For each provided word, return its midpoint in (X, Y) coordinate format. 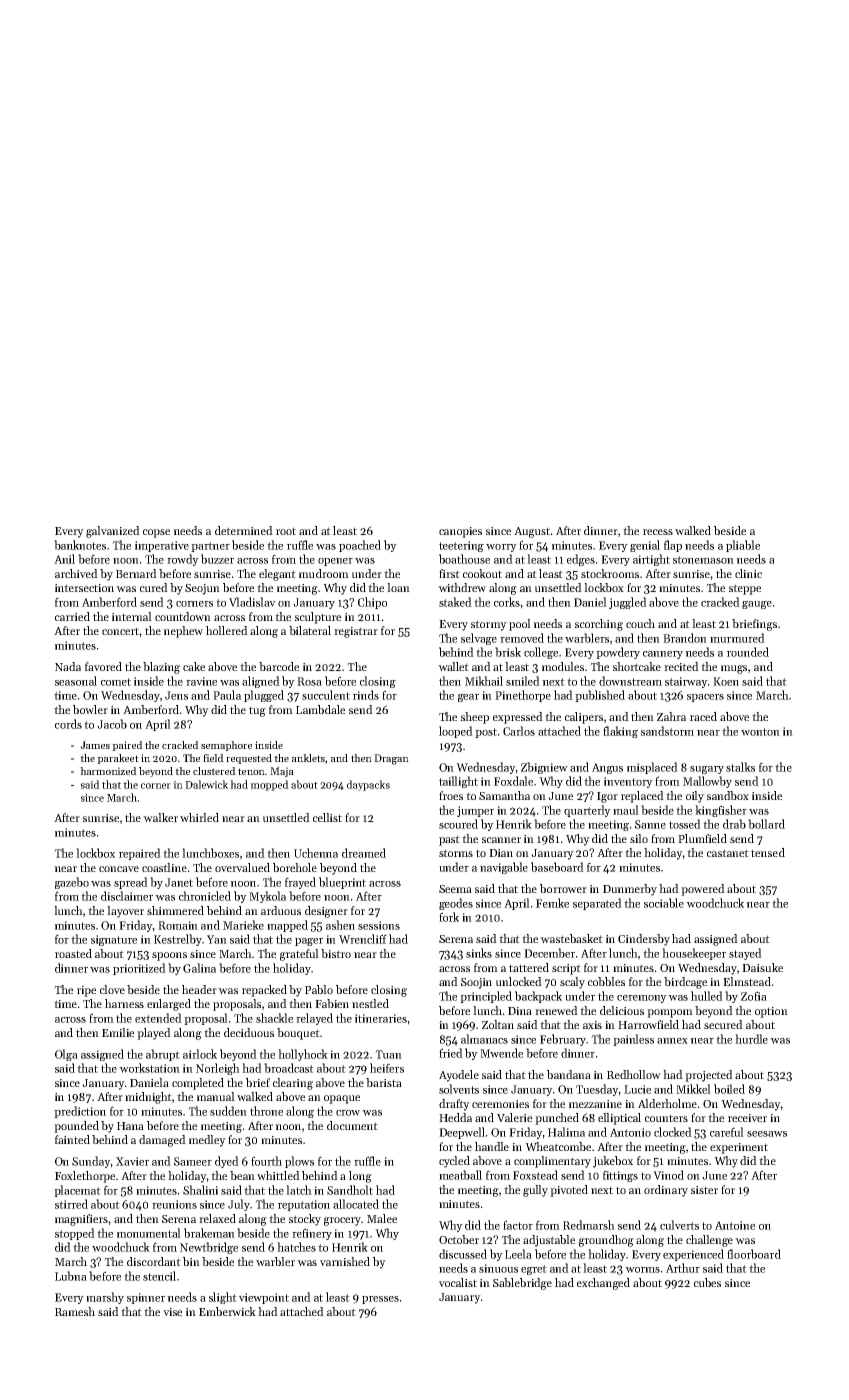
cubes (707, 1282)
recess (658, 532)
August (532, 532)
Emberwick (227, 1311)
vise (172, 1312)
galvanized (113, 532)
